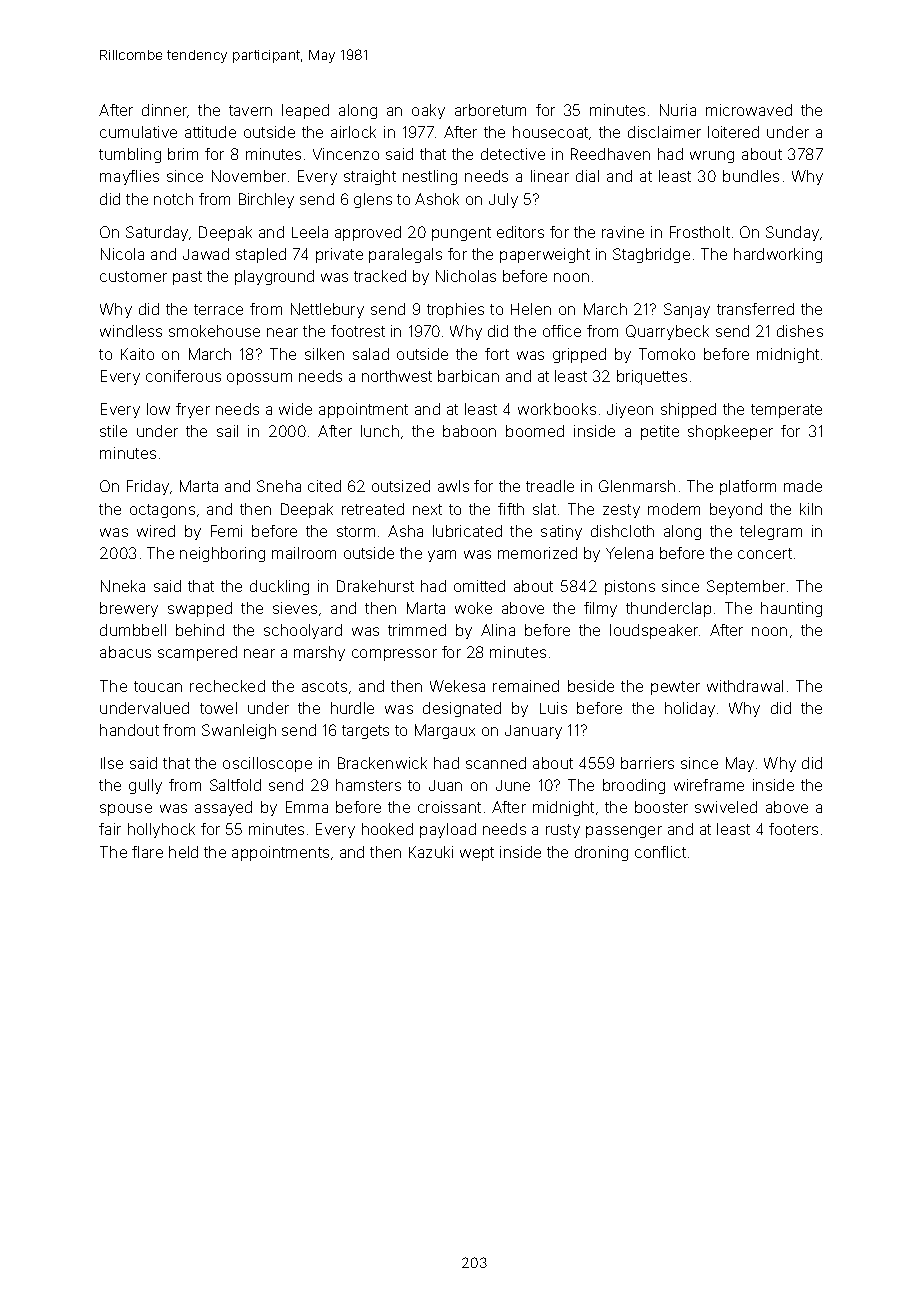 The width and height of the page is (924, 1308). What do you see at coordinates (765, 553) in the page?
I see `concert` at bounding box center [765, 553].
